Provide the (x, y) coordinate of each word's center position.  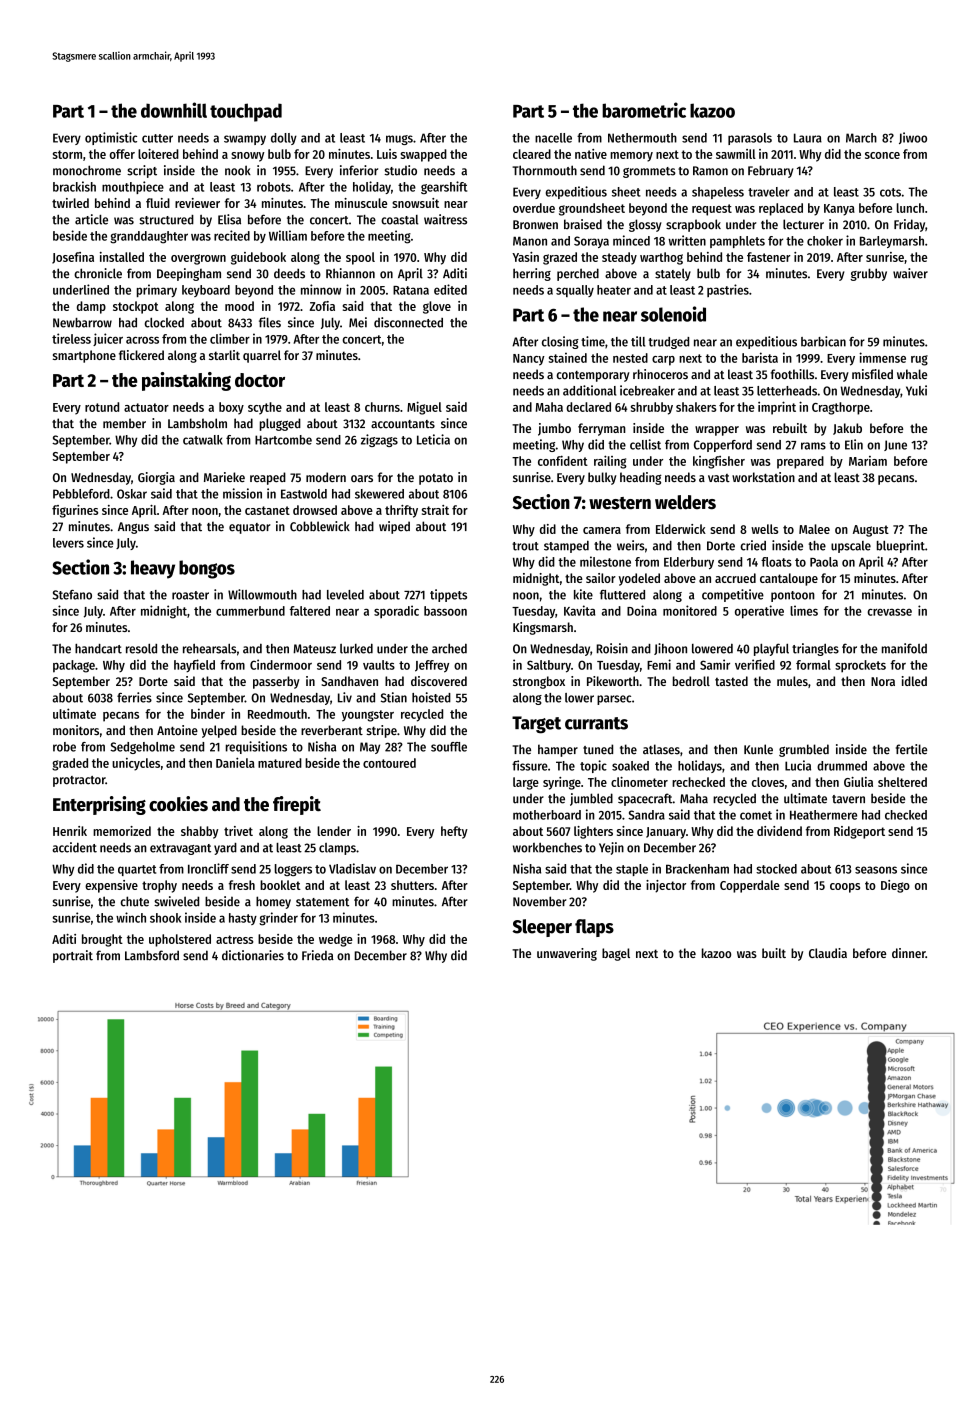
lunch (910, 208)
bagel (616, 954)
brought (102, 940)
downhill (174, 110)
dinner (909, 953)
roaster (190, 595)
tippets (448, 595)
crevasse (889, 612)
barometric (644, 110)
